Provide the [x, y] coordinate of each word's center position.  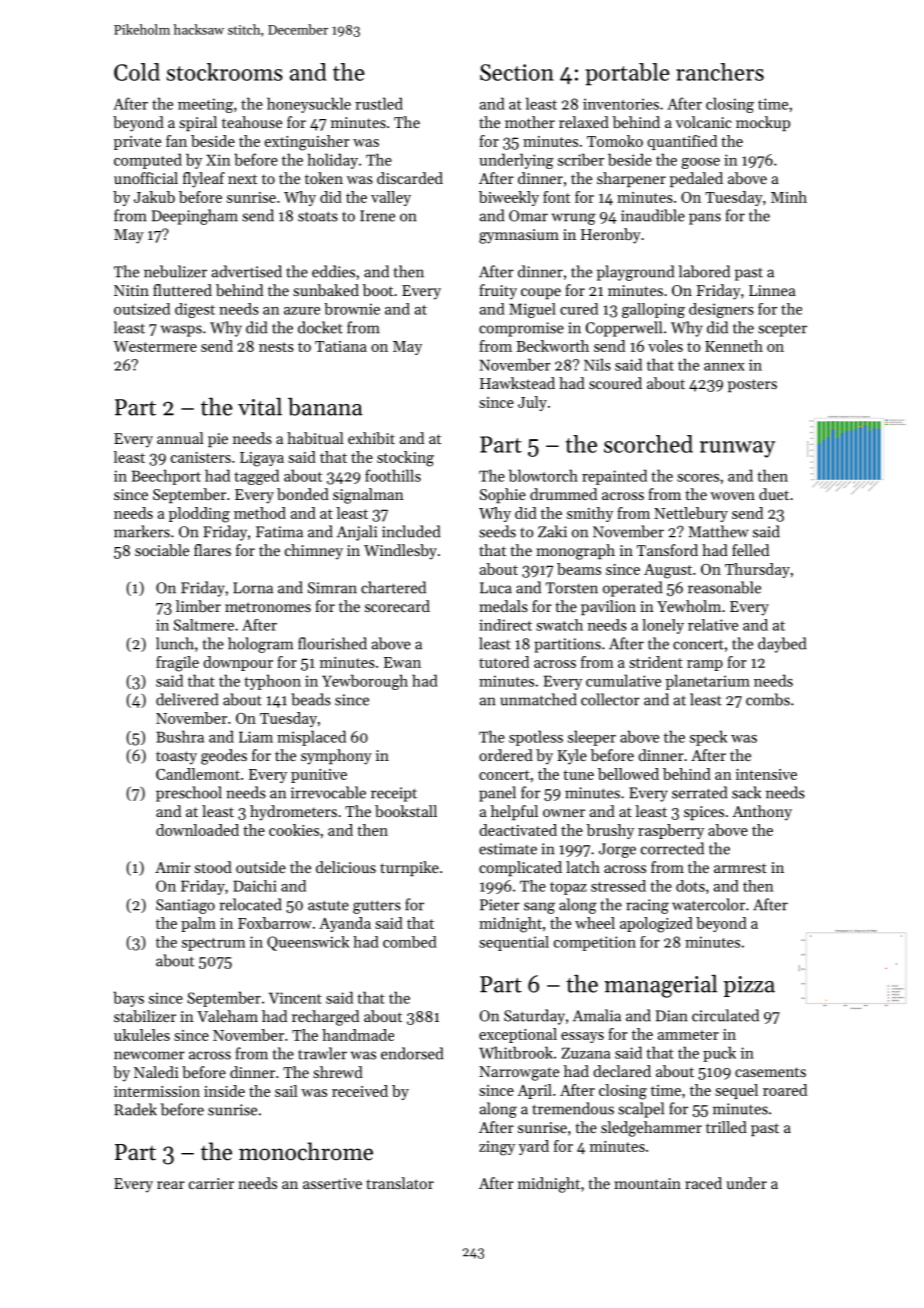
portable [627, 74]
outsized [142, 309]
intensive [766, 774]
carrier [211, 1183]
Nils [597, 364]
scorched [648, 444]
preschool [189, 794]
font [556, 197]
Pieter [500, 905]
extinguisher [307, 143]
